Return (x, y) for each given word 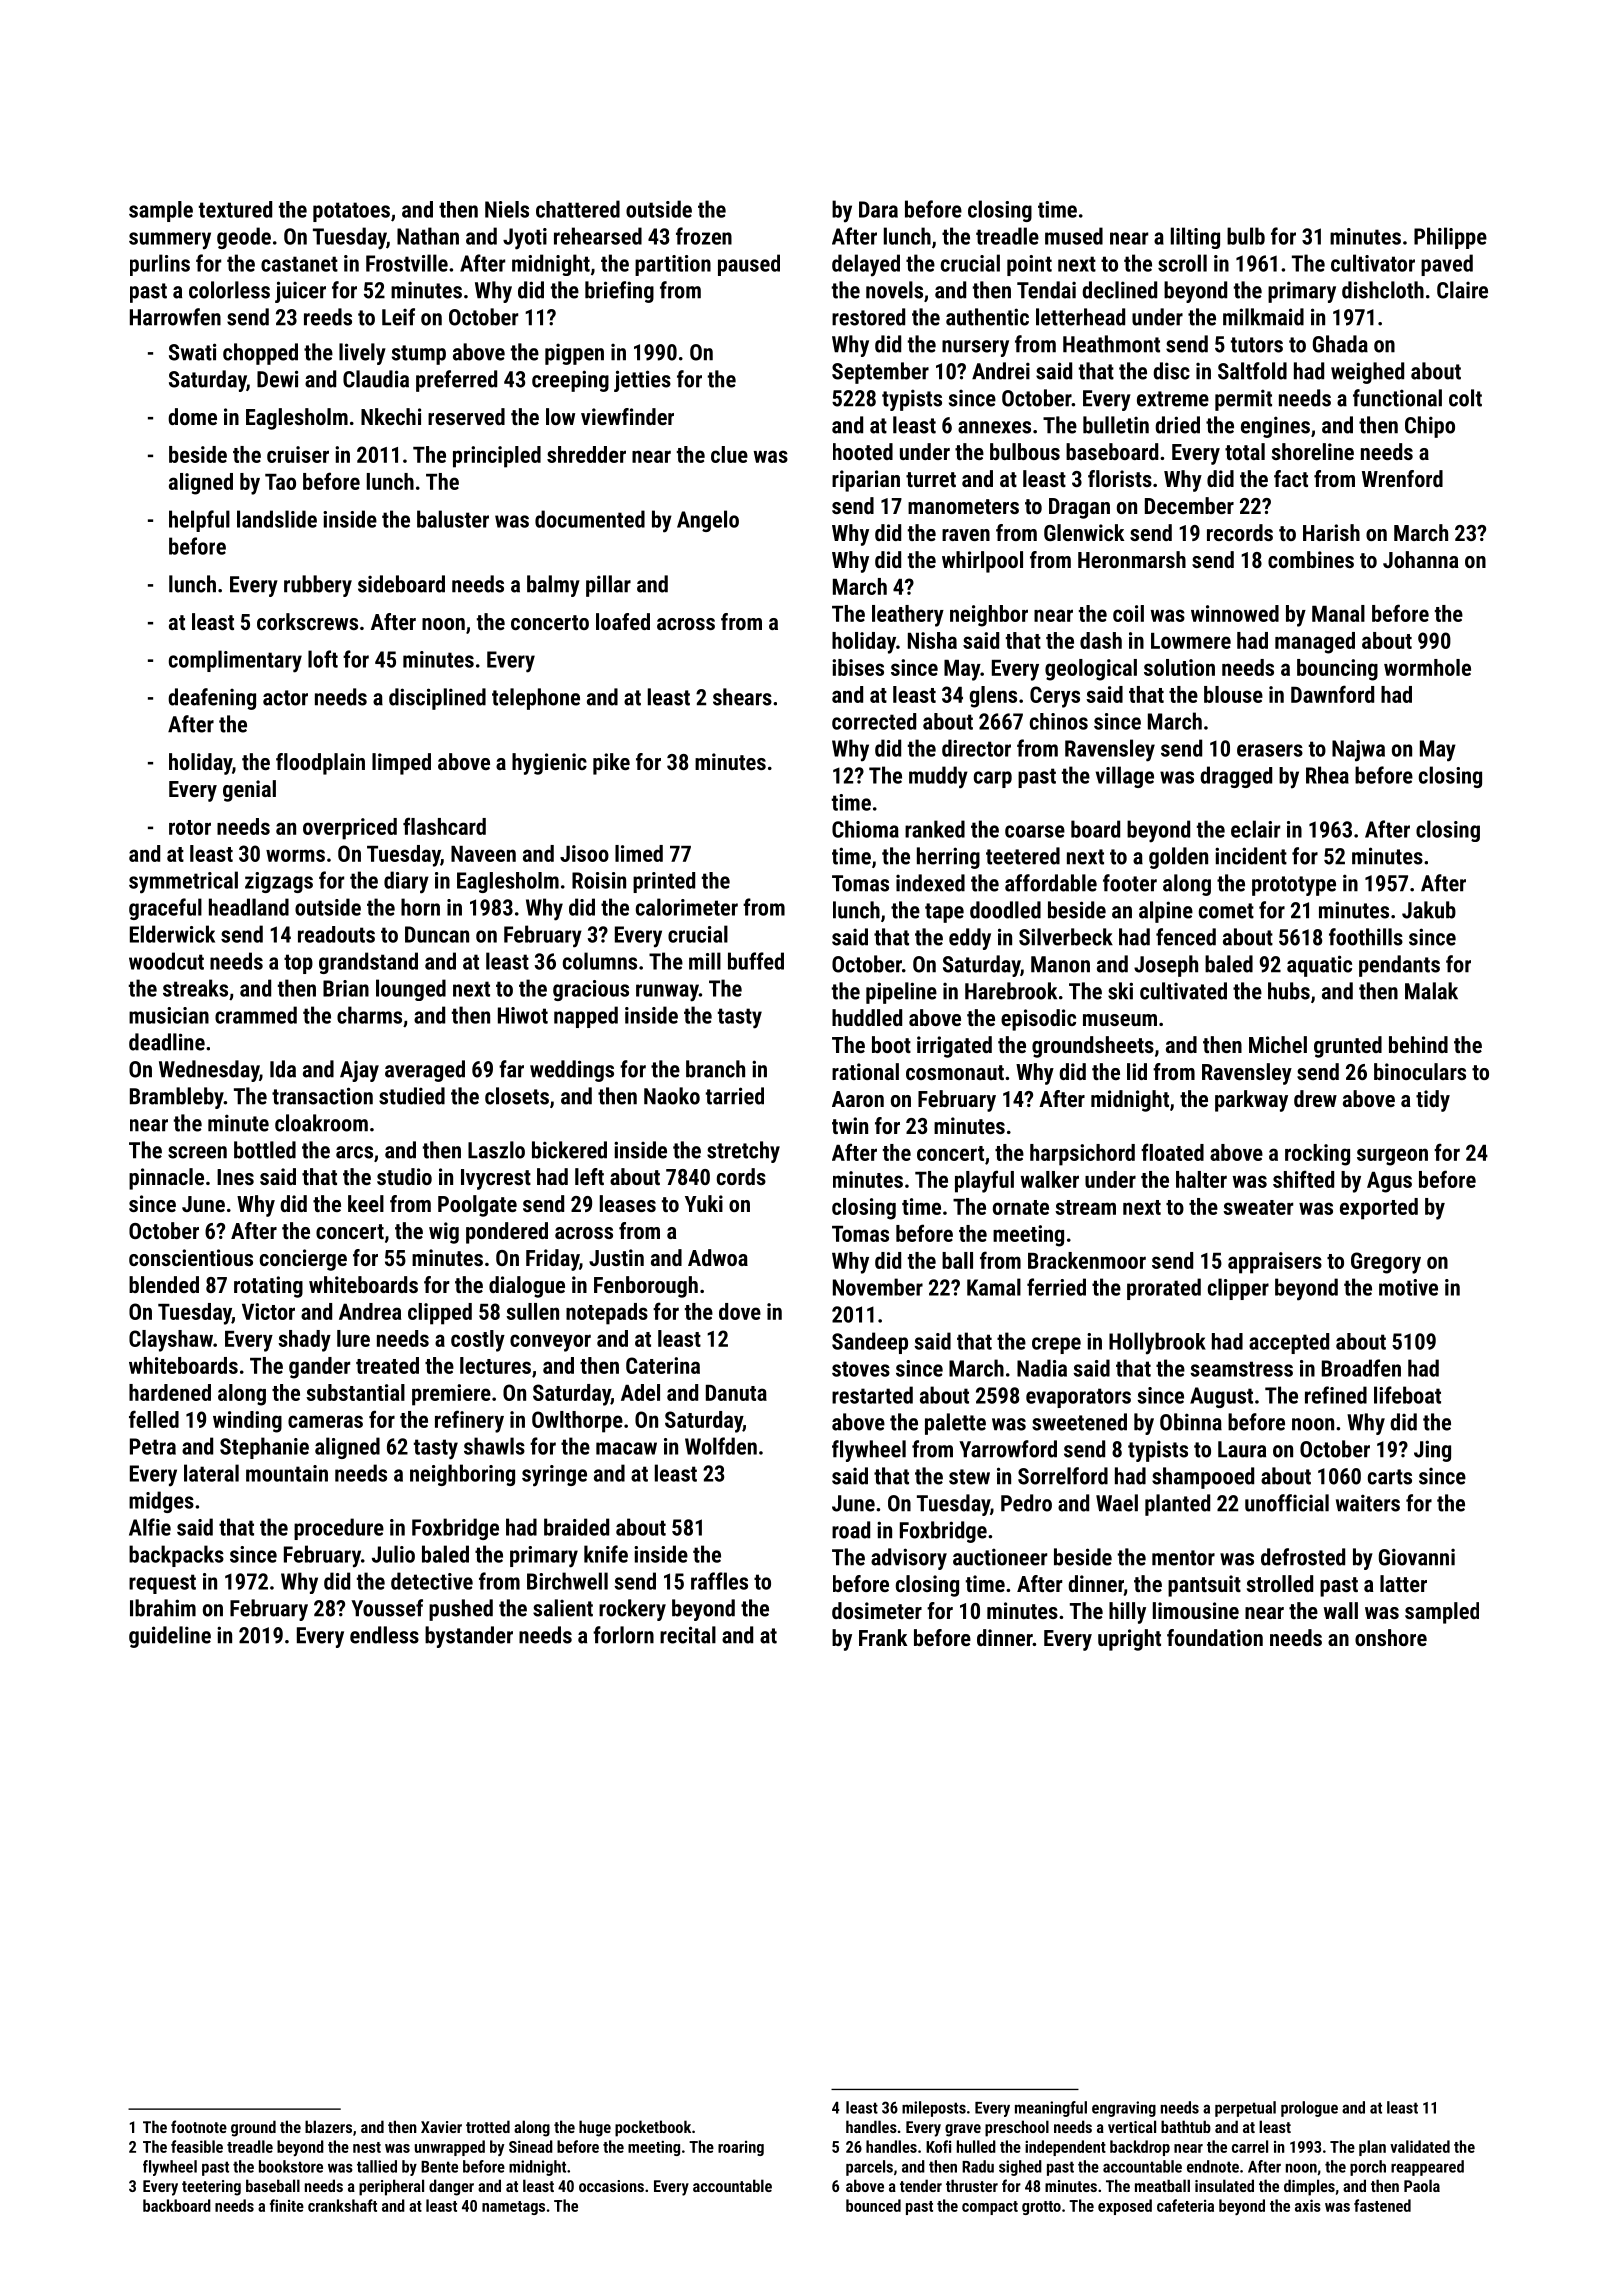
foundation (1215, 1637)
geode (244, 238)
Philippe (1450, 238)
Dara (878, 209)
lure (353, 1338)
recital (688, 1635)
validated (1420, 2146)
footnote (199, 2126)
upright (1129, 1640)
